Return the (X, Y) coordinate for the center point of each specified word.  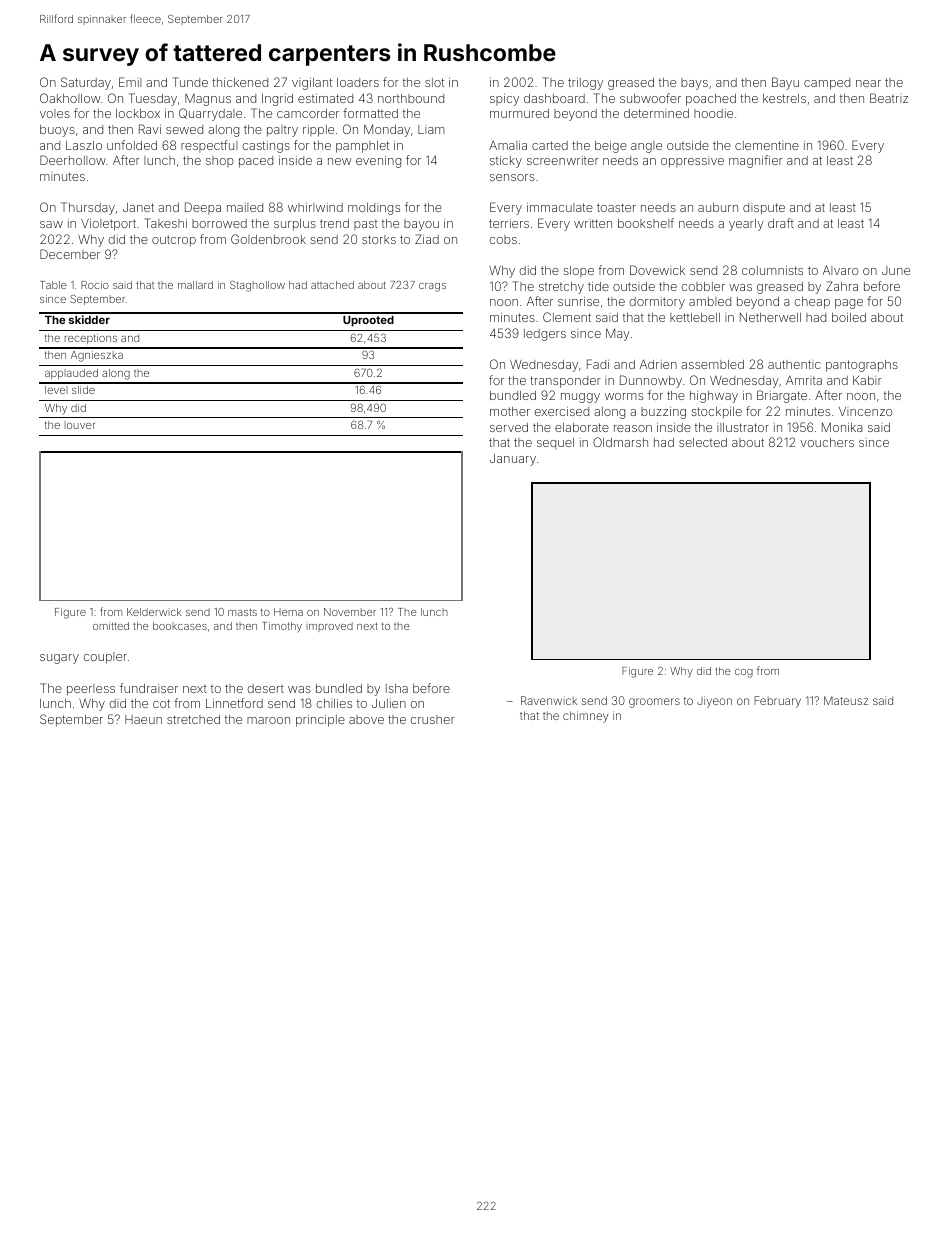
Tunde (190, 82)
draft (781, 223)
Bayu (785, 83)
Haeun (143, 719)
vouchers (827, 442)
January (513, 460)
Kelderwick (154, 612)
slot (434, 82)
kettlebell (695, 317)
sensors (512, 177)
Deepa (203, 208)
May (618, 334)
